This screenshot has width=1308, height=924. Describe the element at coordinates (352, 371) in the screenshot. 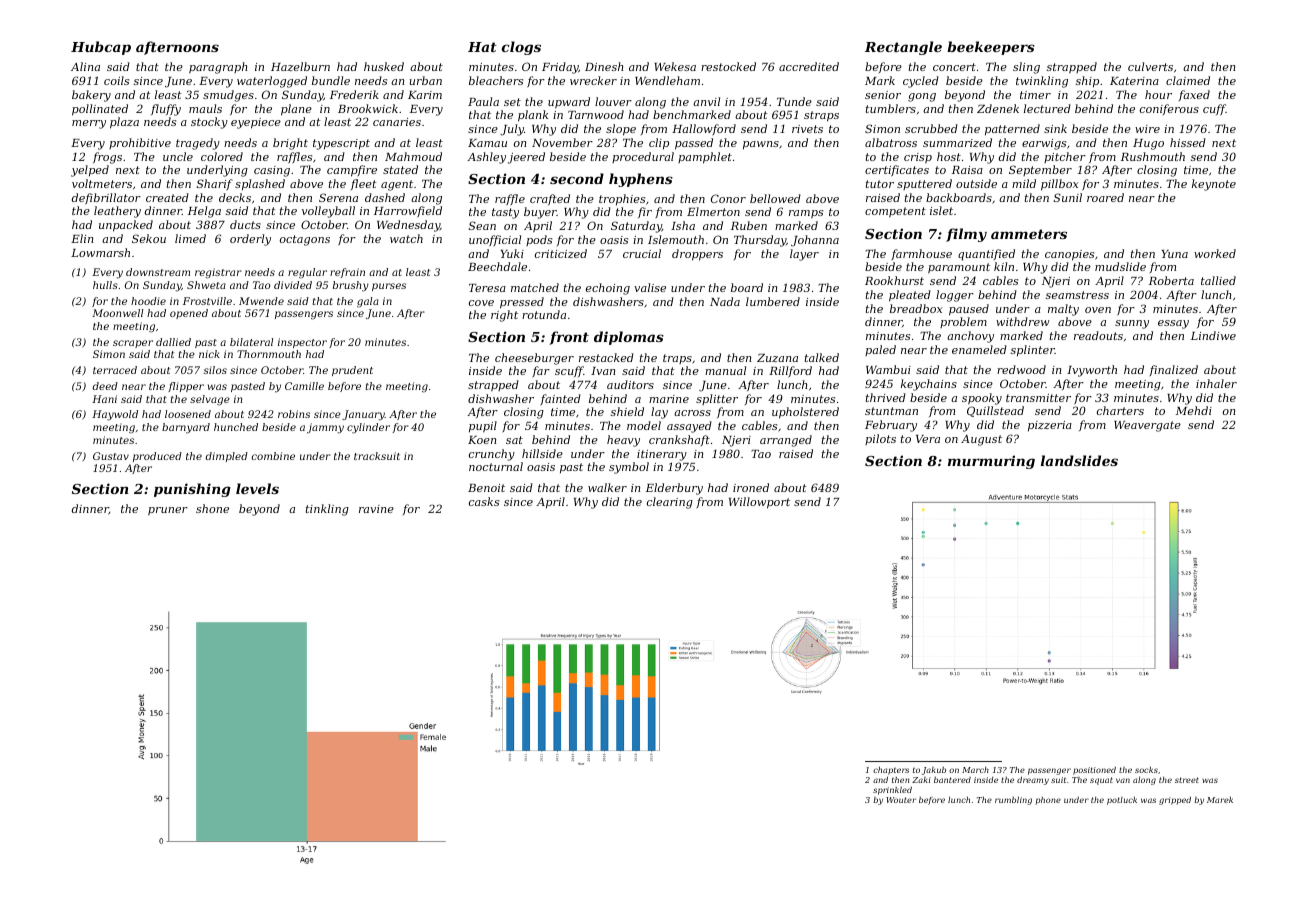

I see `prudent` at that location.
